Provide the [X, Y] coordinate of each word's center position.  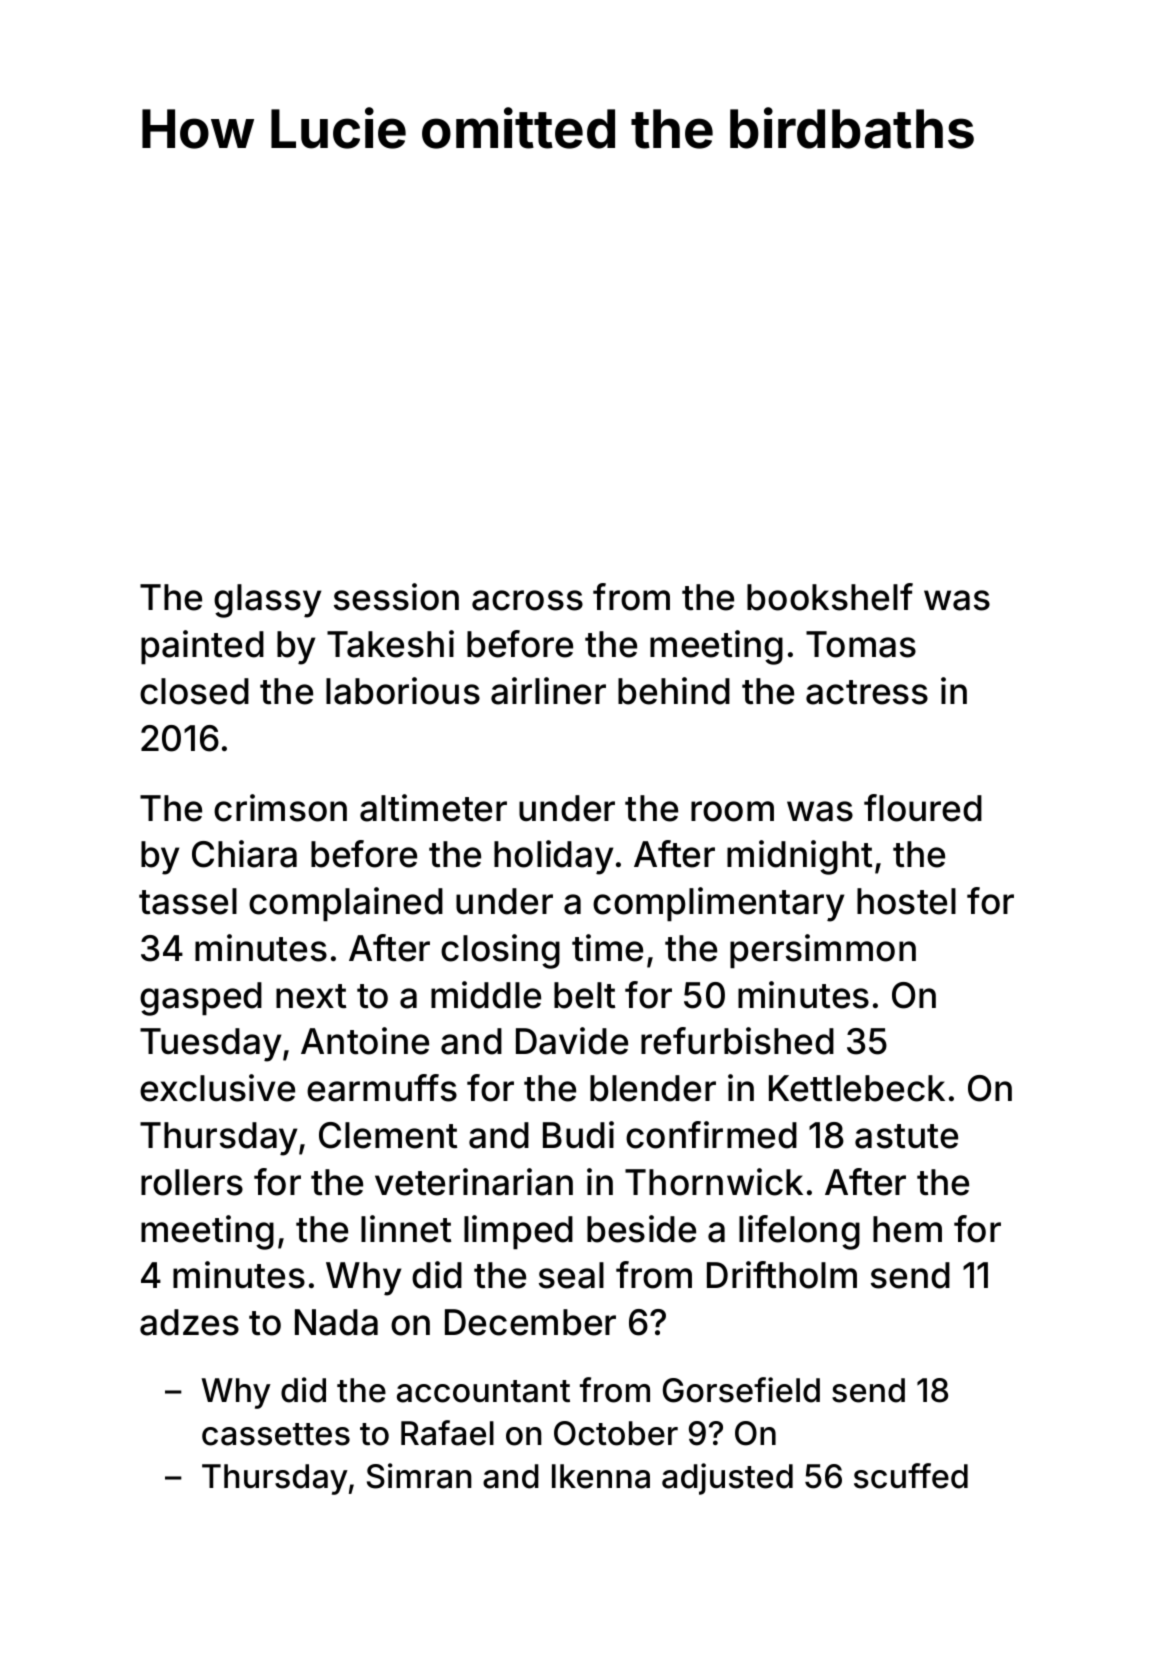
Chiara [244, 854]
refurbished [737, 1041]
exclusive [217, 1088]
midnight [800, 857]
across [527, 600]
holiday [553, 857]
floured [923, 808]
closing [500, 951]
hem [907, 1229]
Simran [419, 1476]
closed [194, 691]
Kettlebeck [857, 1088]
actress [867, 692]
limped [518, 1232]
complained [346, 904]
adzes [189, 1322]
